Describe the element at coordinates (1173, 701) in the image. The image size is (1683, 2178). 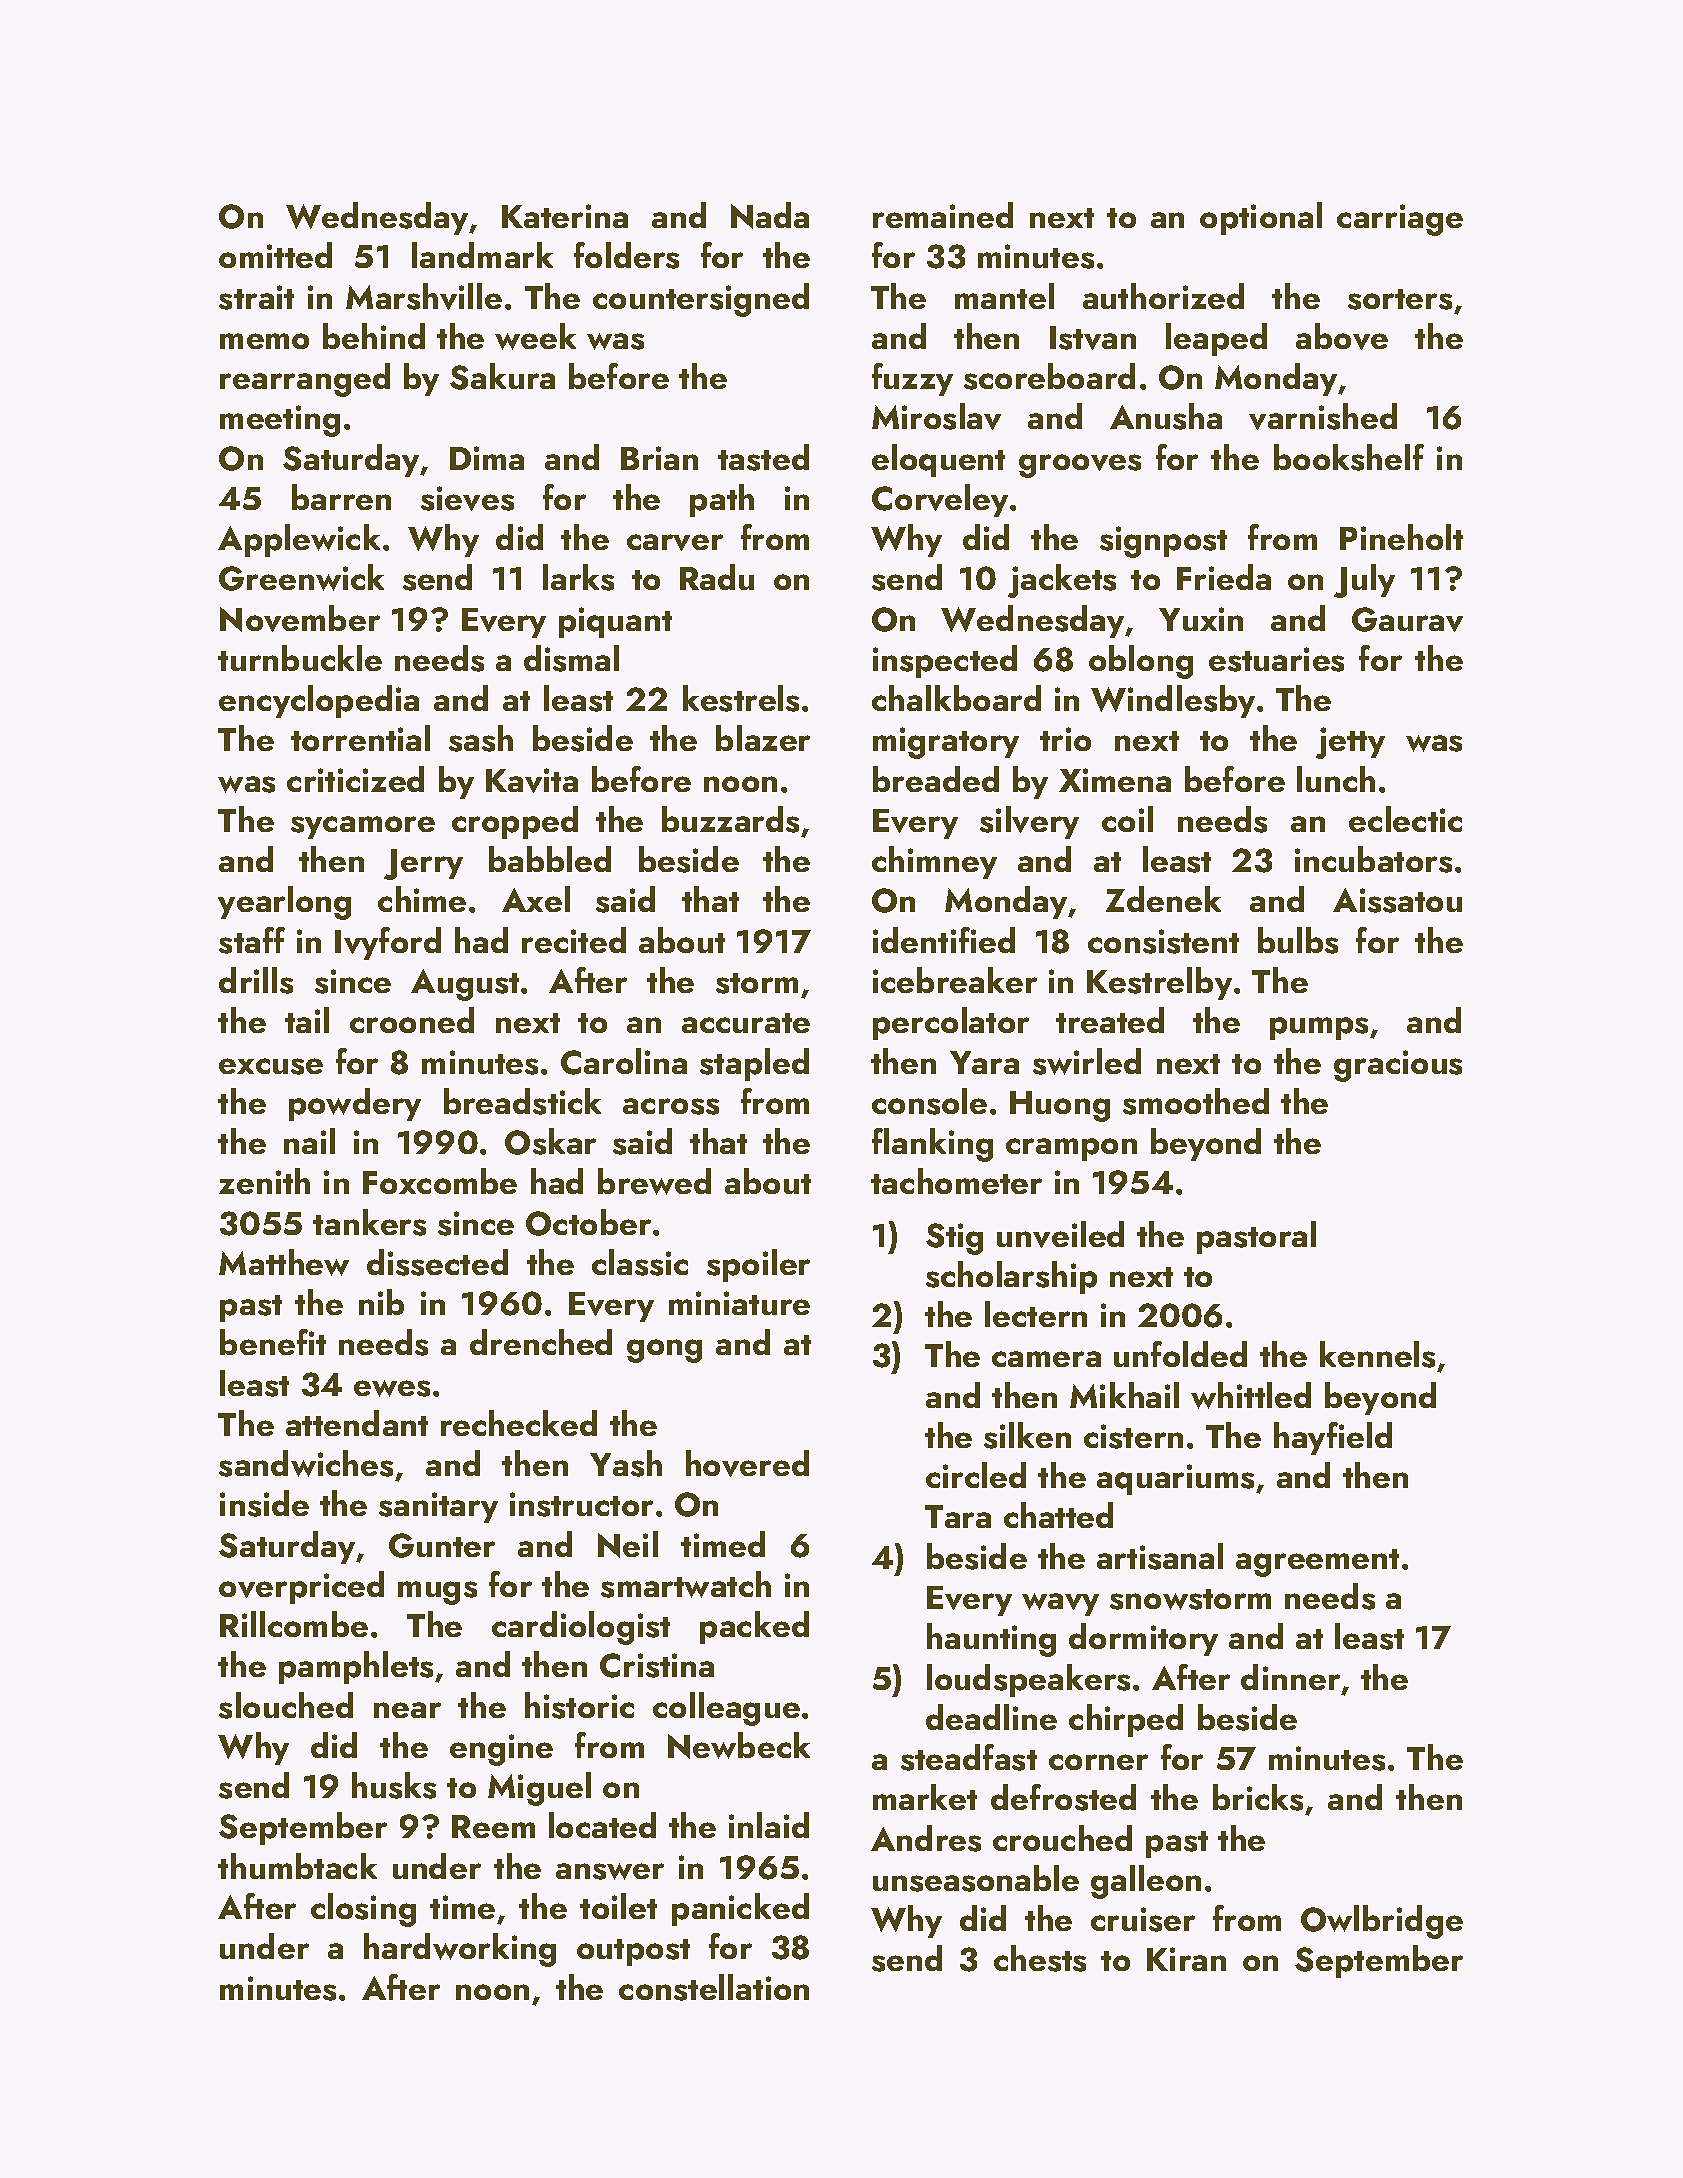
I see `Windlesby` at that location.
